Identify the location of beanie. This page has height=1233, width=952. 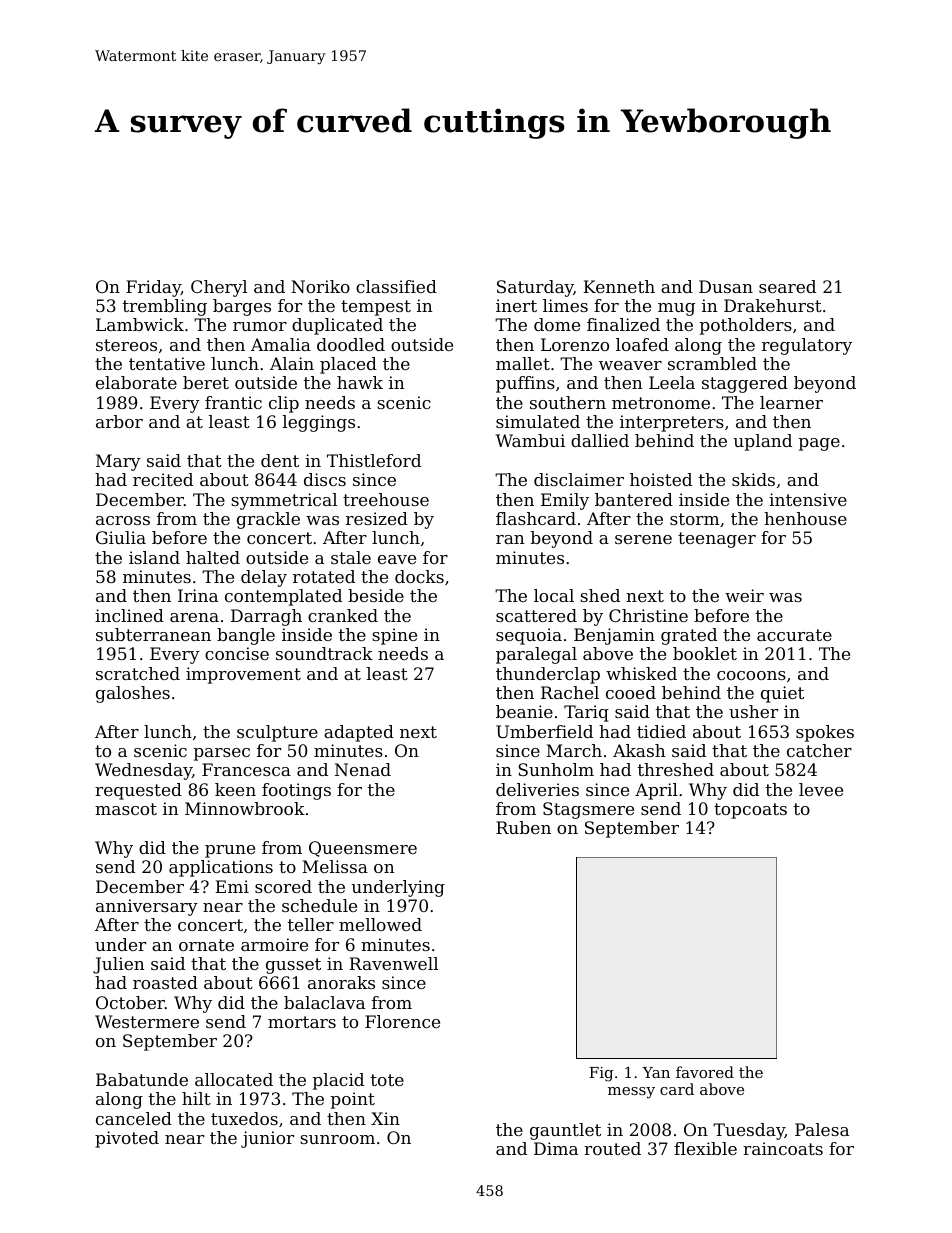
(524, 711).
